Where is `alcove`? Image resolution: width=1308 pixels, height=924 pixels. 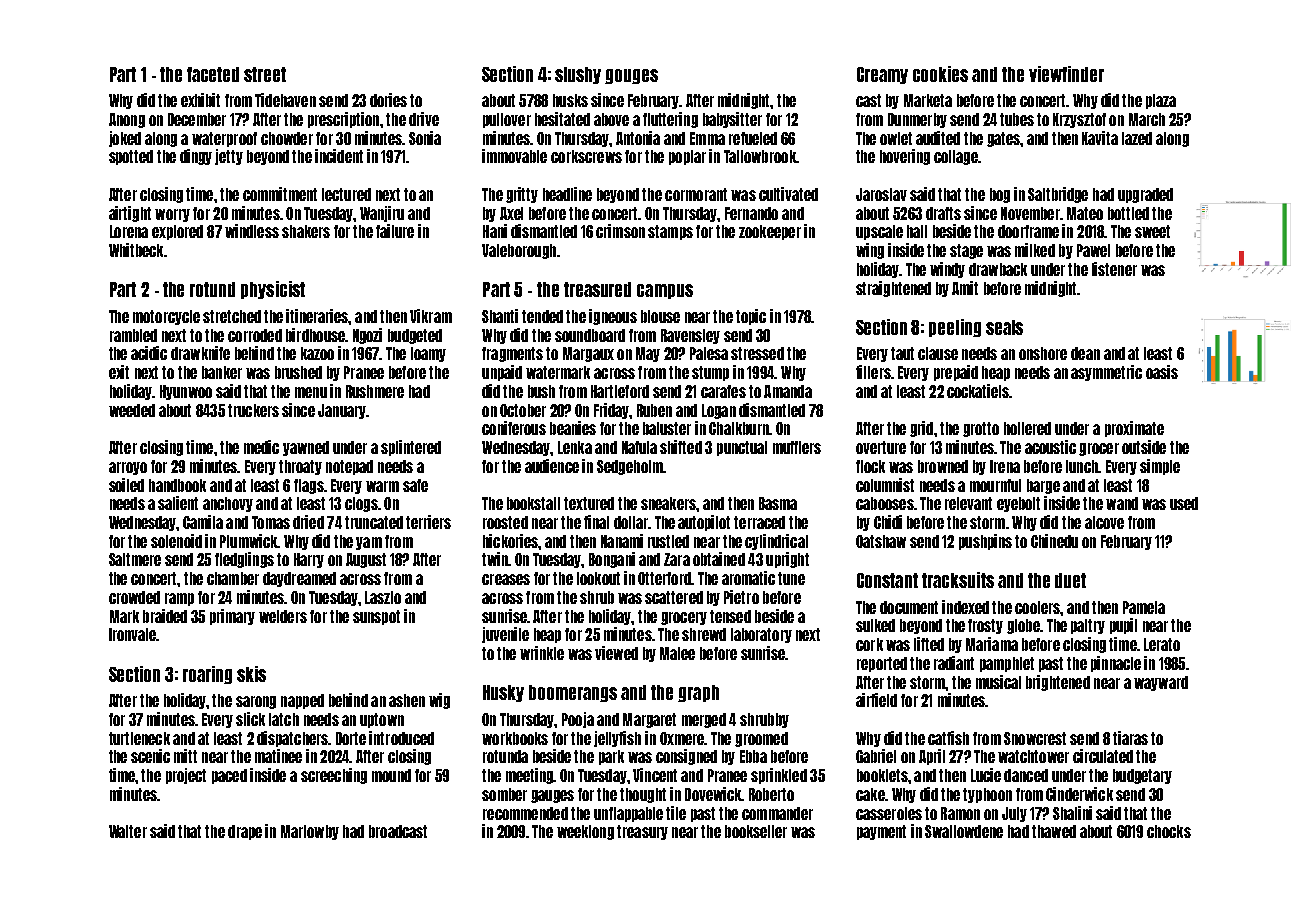
alcove is located at coordinates (1104, 522).
